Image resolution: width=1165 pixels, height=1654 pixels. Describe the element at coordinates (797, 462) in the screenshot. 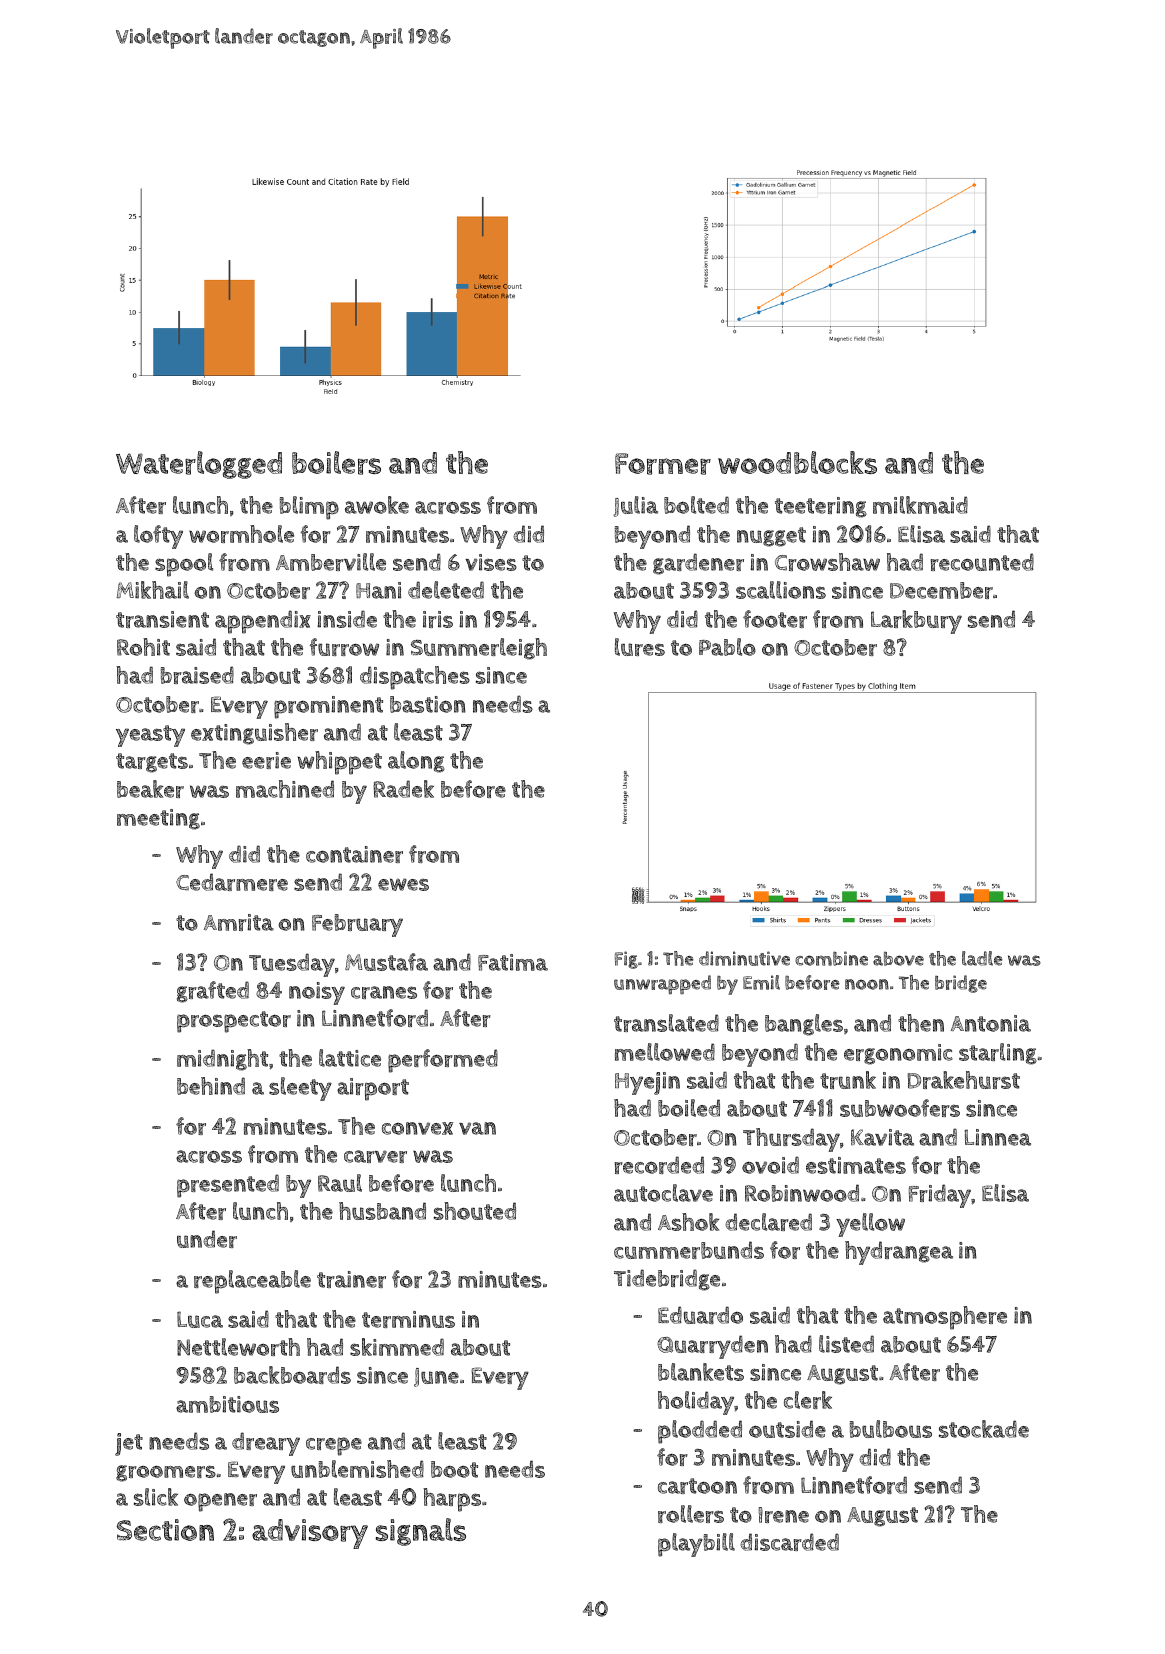

I see `woodblocks` at that location.
